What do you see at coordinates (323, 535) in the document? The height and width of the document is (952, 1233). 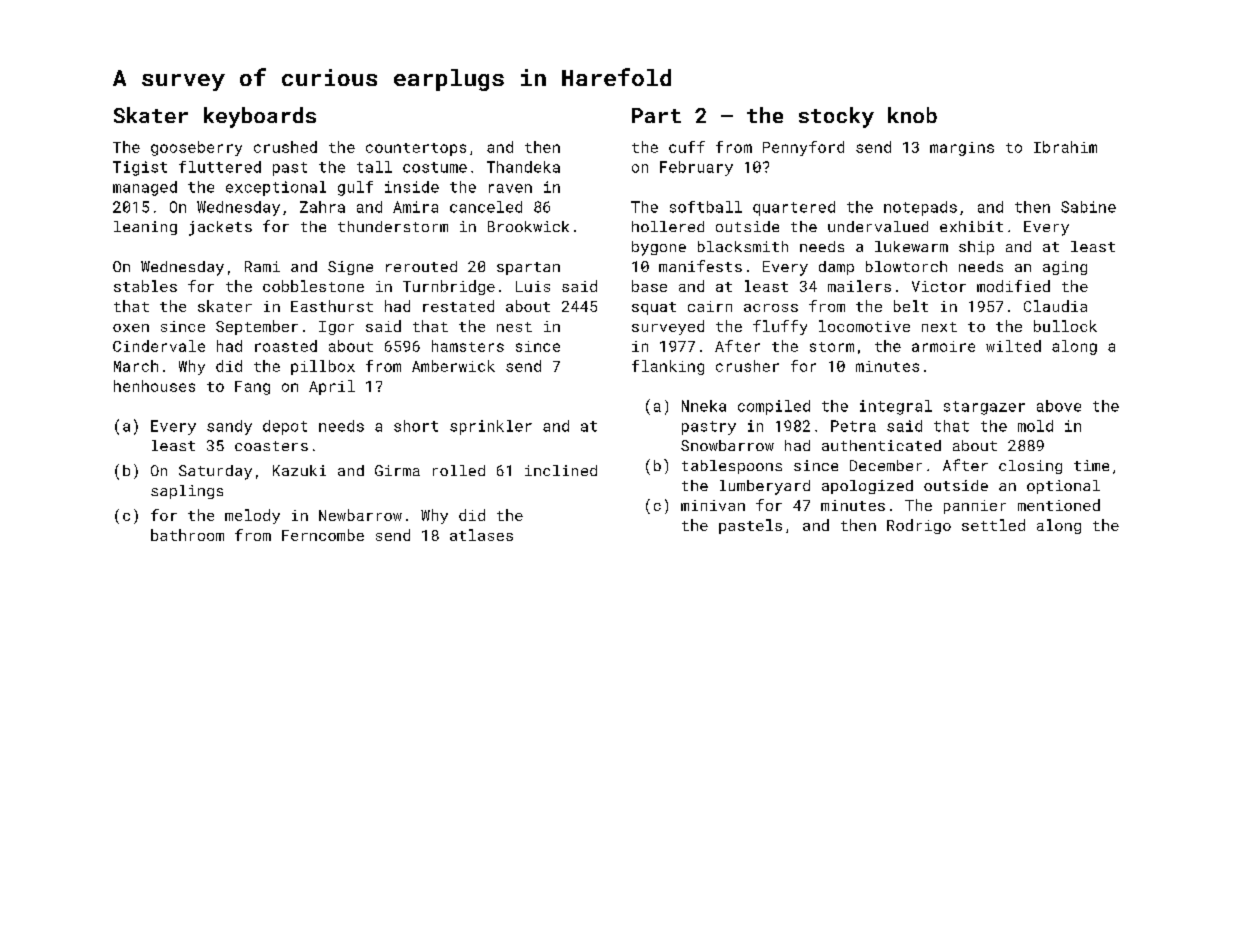 I see `Ferncombe` at bounding box center [323, 535].
